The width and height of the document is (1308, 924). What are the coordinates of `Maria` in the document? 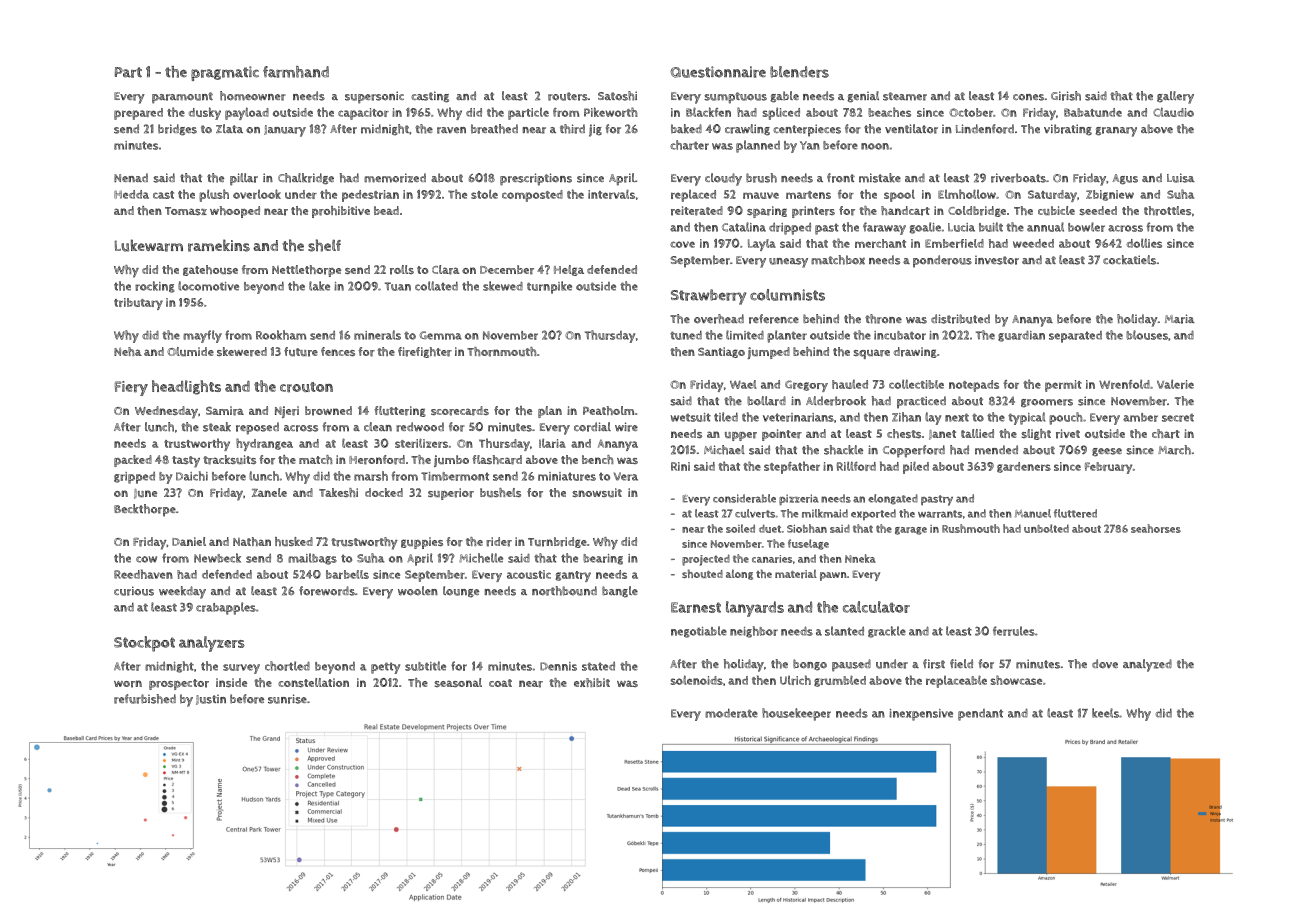 It's located at (1180, 319).
